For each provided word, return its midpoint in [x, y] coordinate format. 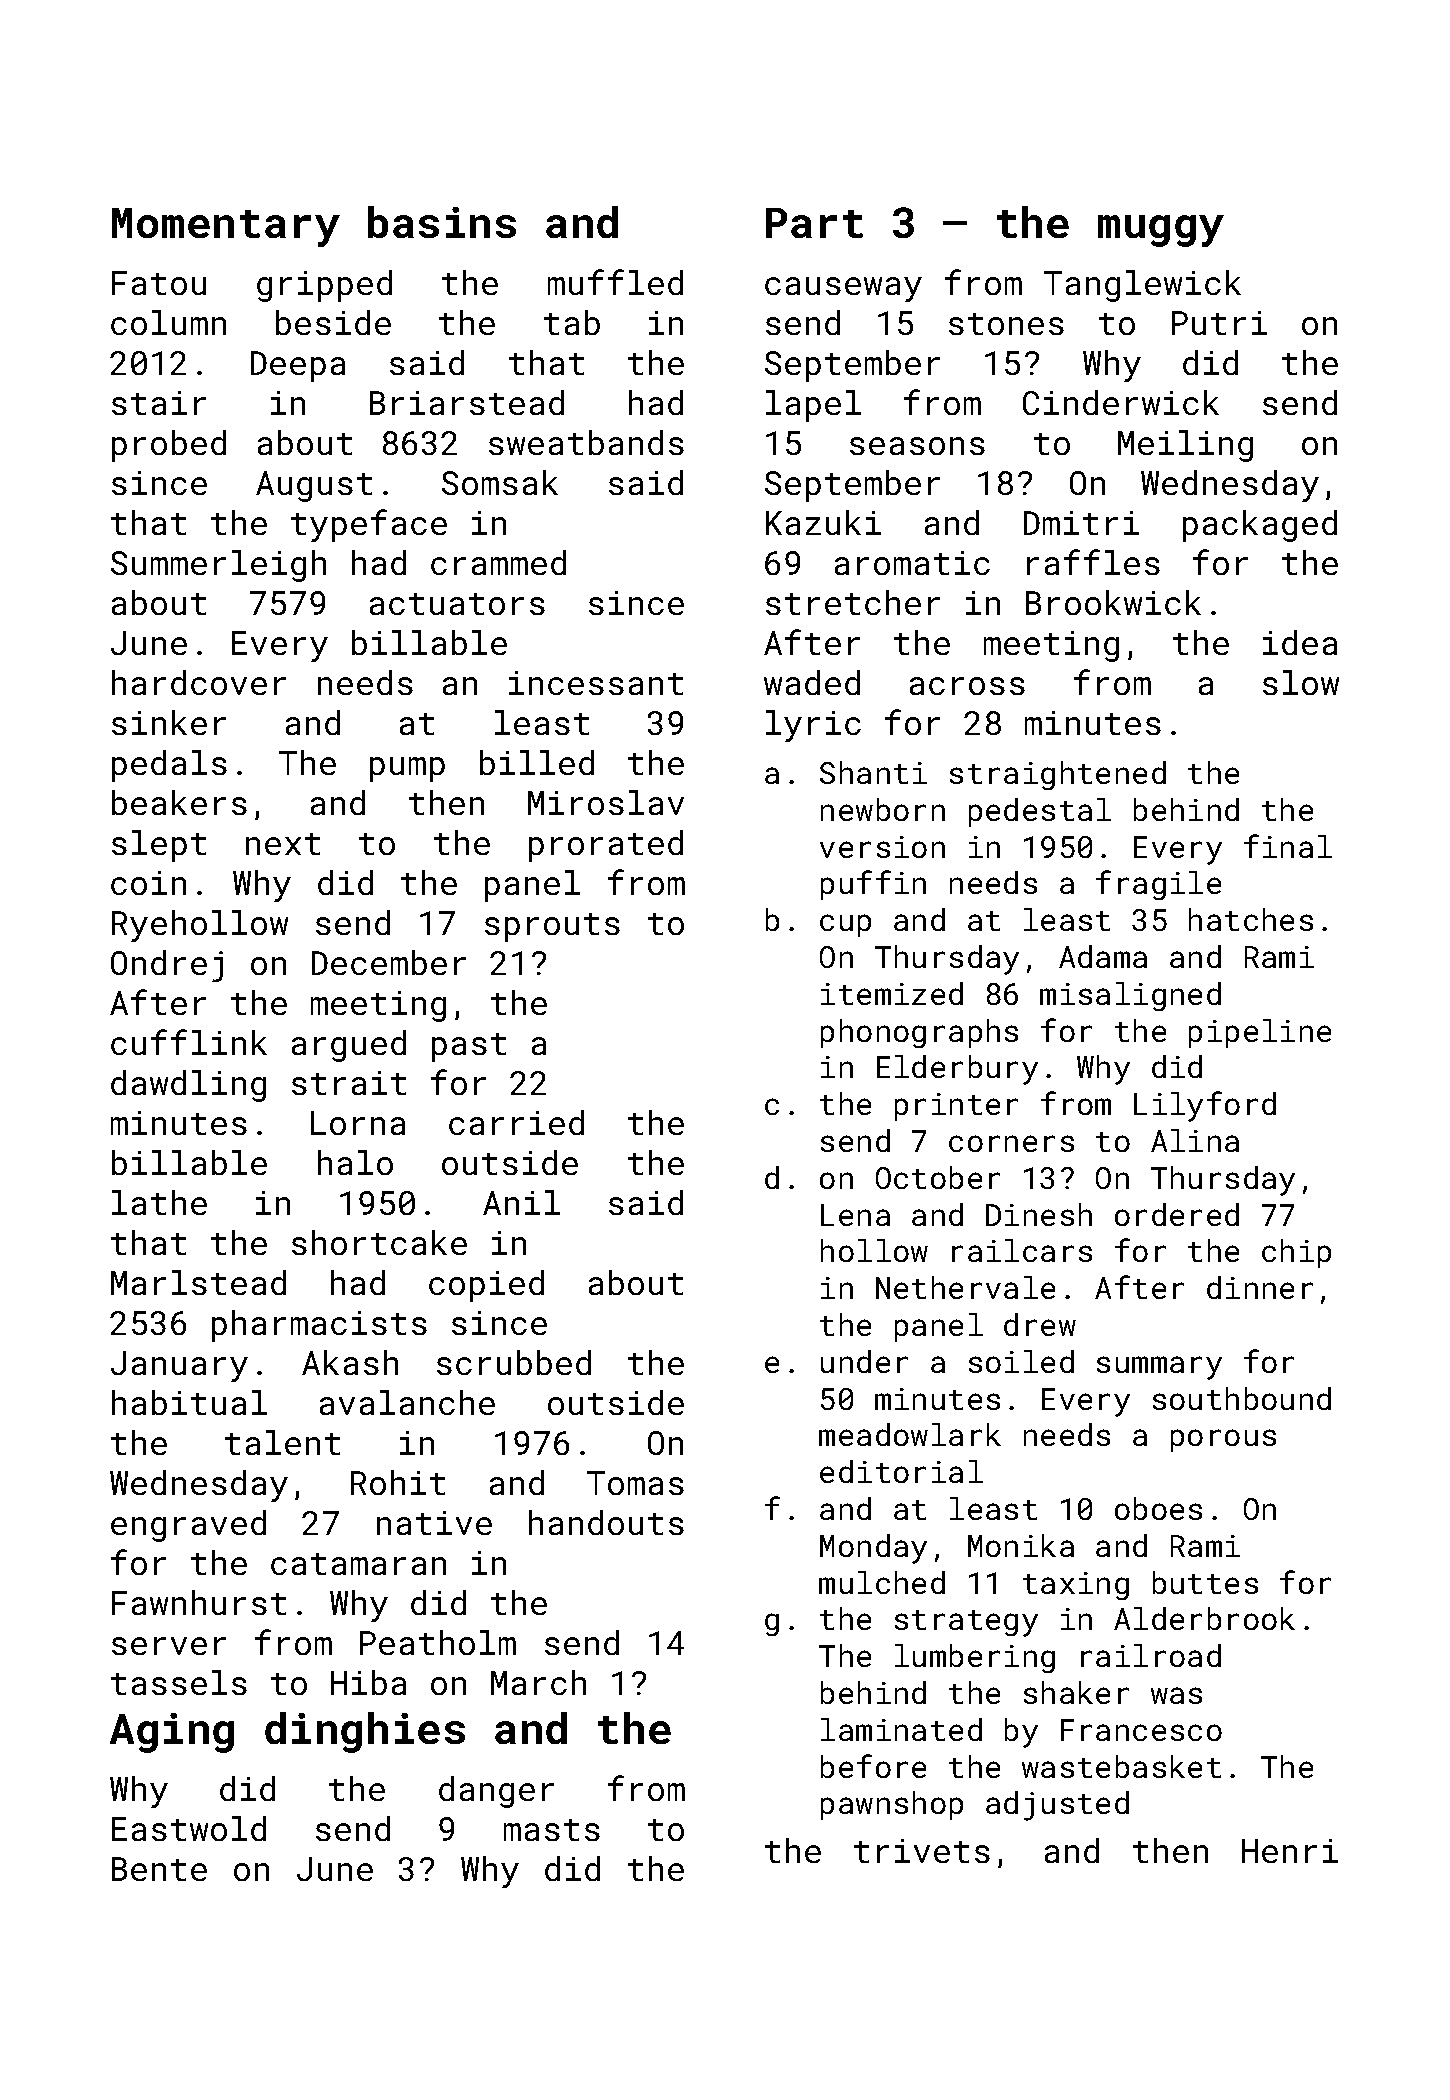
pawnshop [892, 1805]
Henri [1290, 1851]
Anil [521, 1202]
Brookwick [1113, 602]
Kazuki [823, 522]
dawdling [188, 1086]
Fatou [159, 283]
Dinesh [1039, 1214]
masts [552, 1830]
